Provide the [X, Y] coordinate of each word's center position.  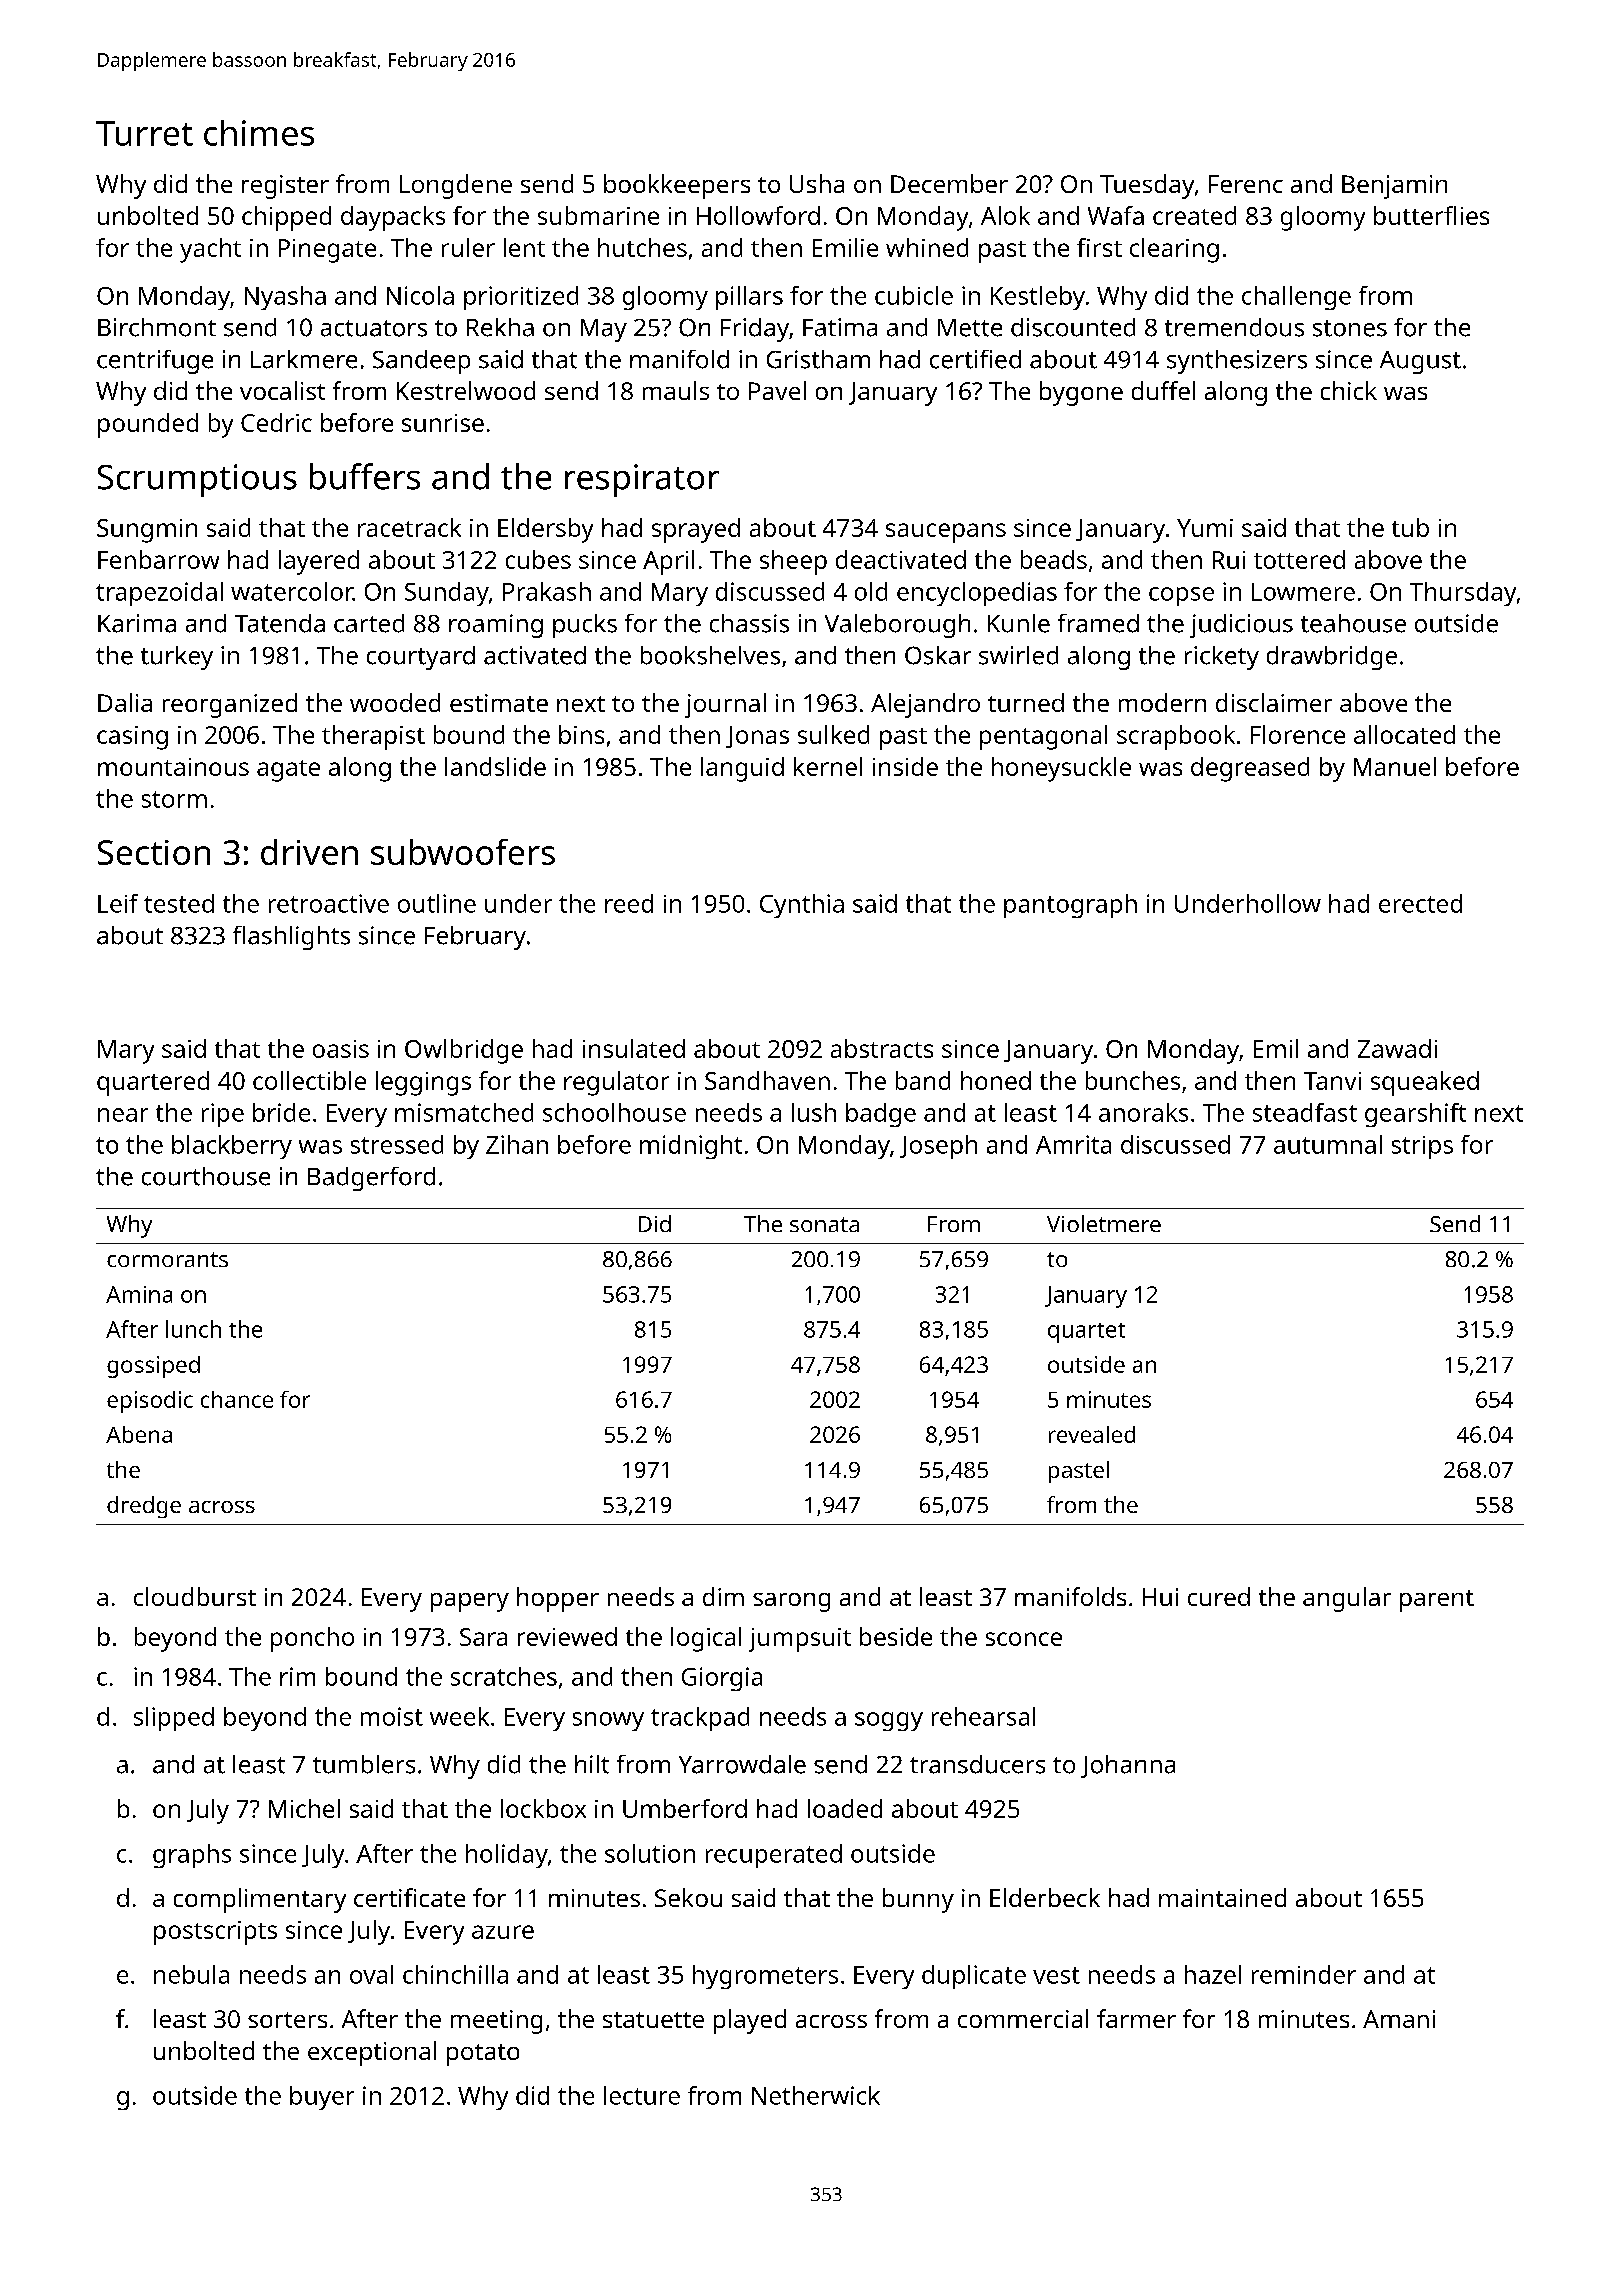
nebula [191, 1974]
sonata [824, 1224]
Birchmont [157, 327]
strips [1422, 1147]
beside [896, 1636]
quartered [153, 1083]
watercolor [292, 591]
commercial [1023, 2018]
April [668, 562]
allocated [1404, 734]
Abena [139, 1434]
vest [1056, 1975]
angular [1347, 1599]
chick [1349, 390]
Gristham [818, 359]
